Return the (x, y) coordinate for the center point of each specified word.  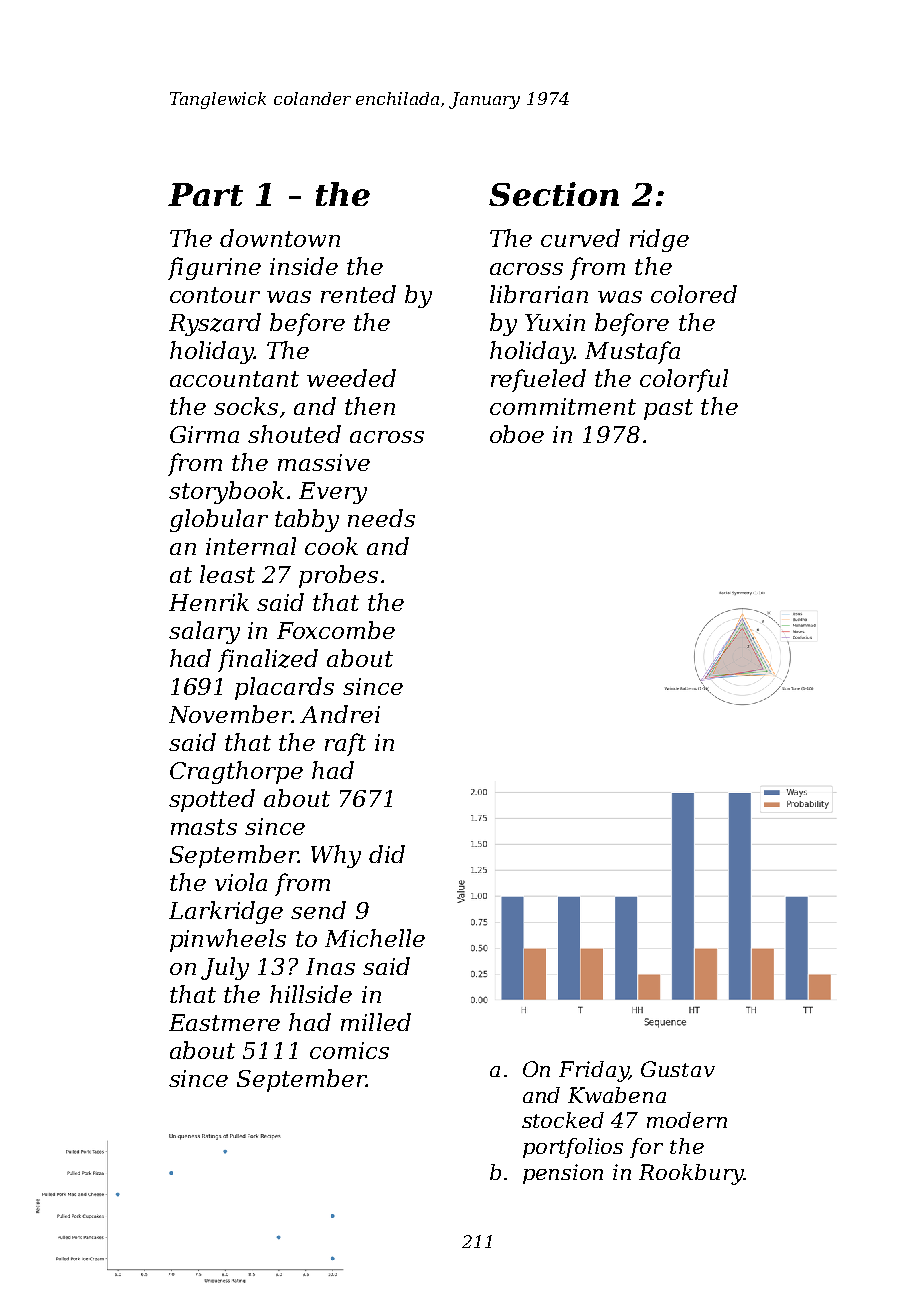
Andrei (340, 714)
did (387, 854)
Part (205, 194)
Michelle (375, 938)
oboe (517, 434)
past (668, 409)
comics (349, 1050)
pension (563, 1174)
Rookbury (691, 1174)
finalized (268, 660)
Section (554, 194)
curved (580, 238)
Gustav (678, 1069)
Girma (204, 434)
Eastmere (224, 1022)
